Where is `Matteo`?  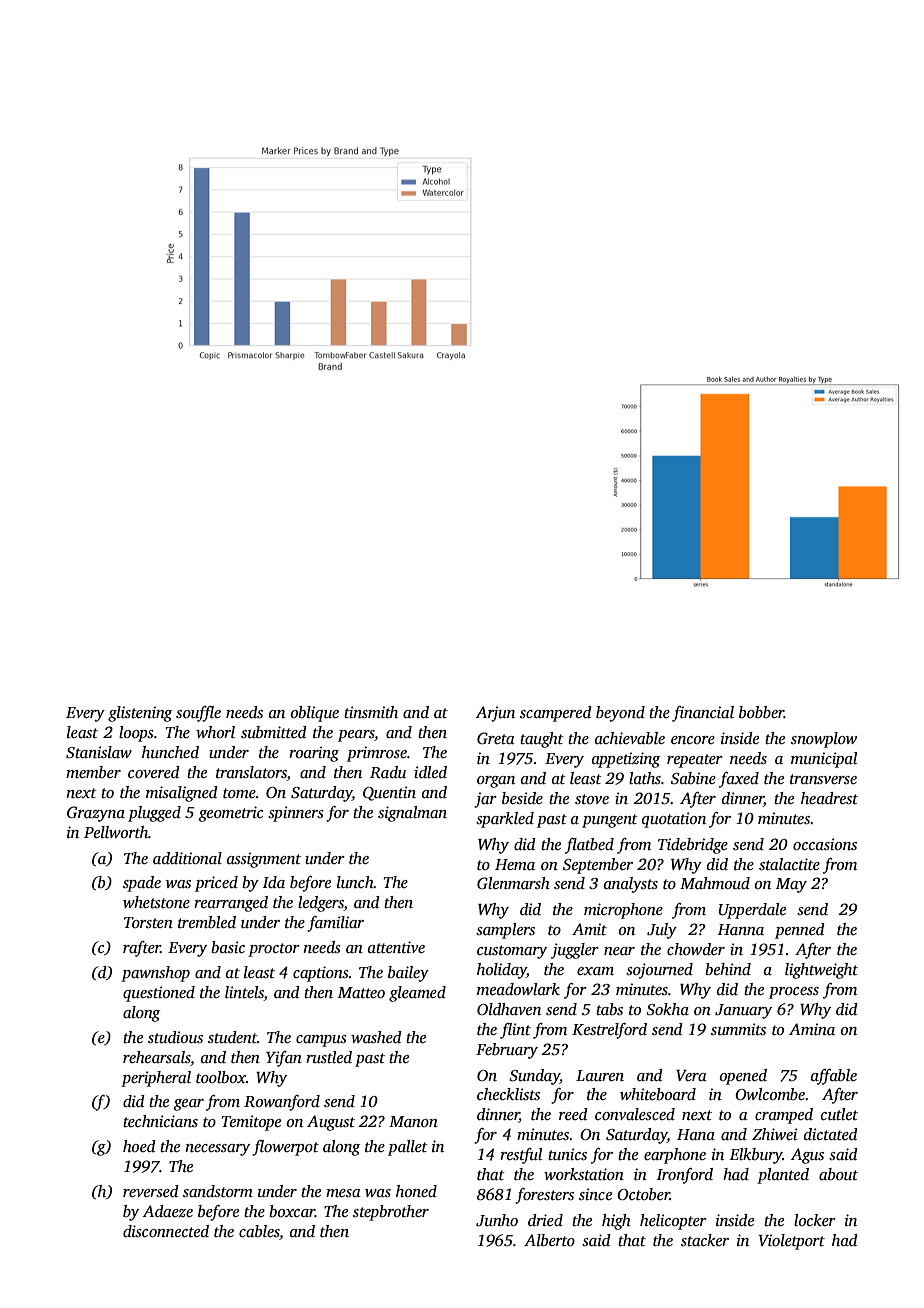
Matteo is located at coordinates (361, 992).
